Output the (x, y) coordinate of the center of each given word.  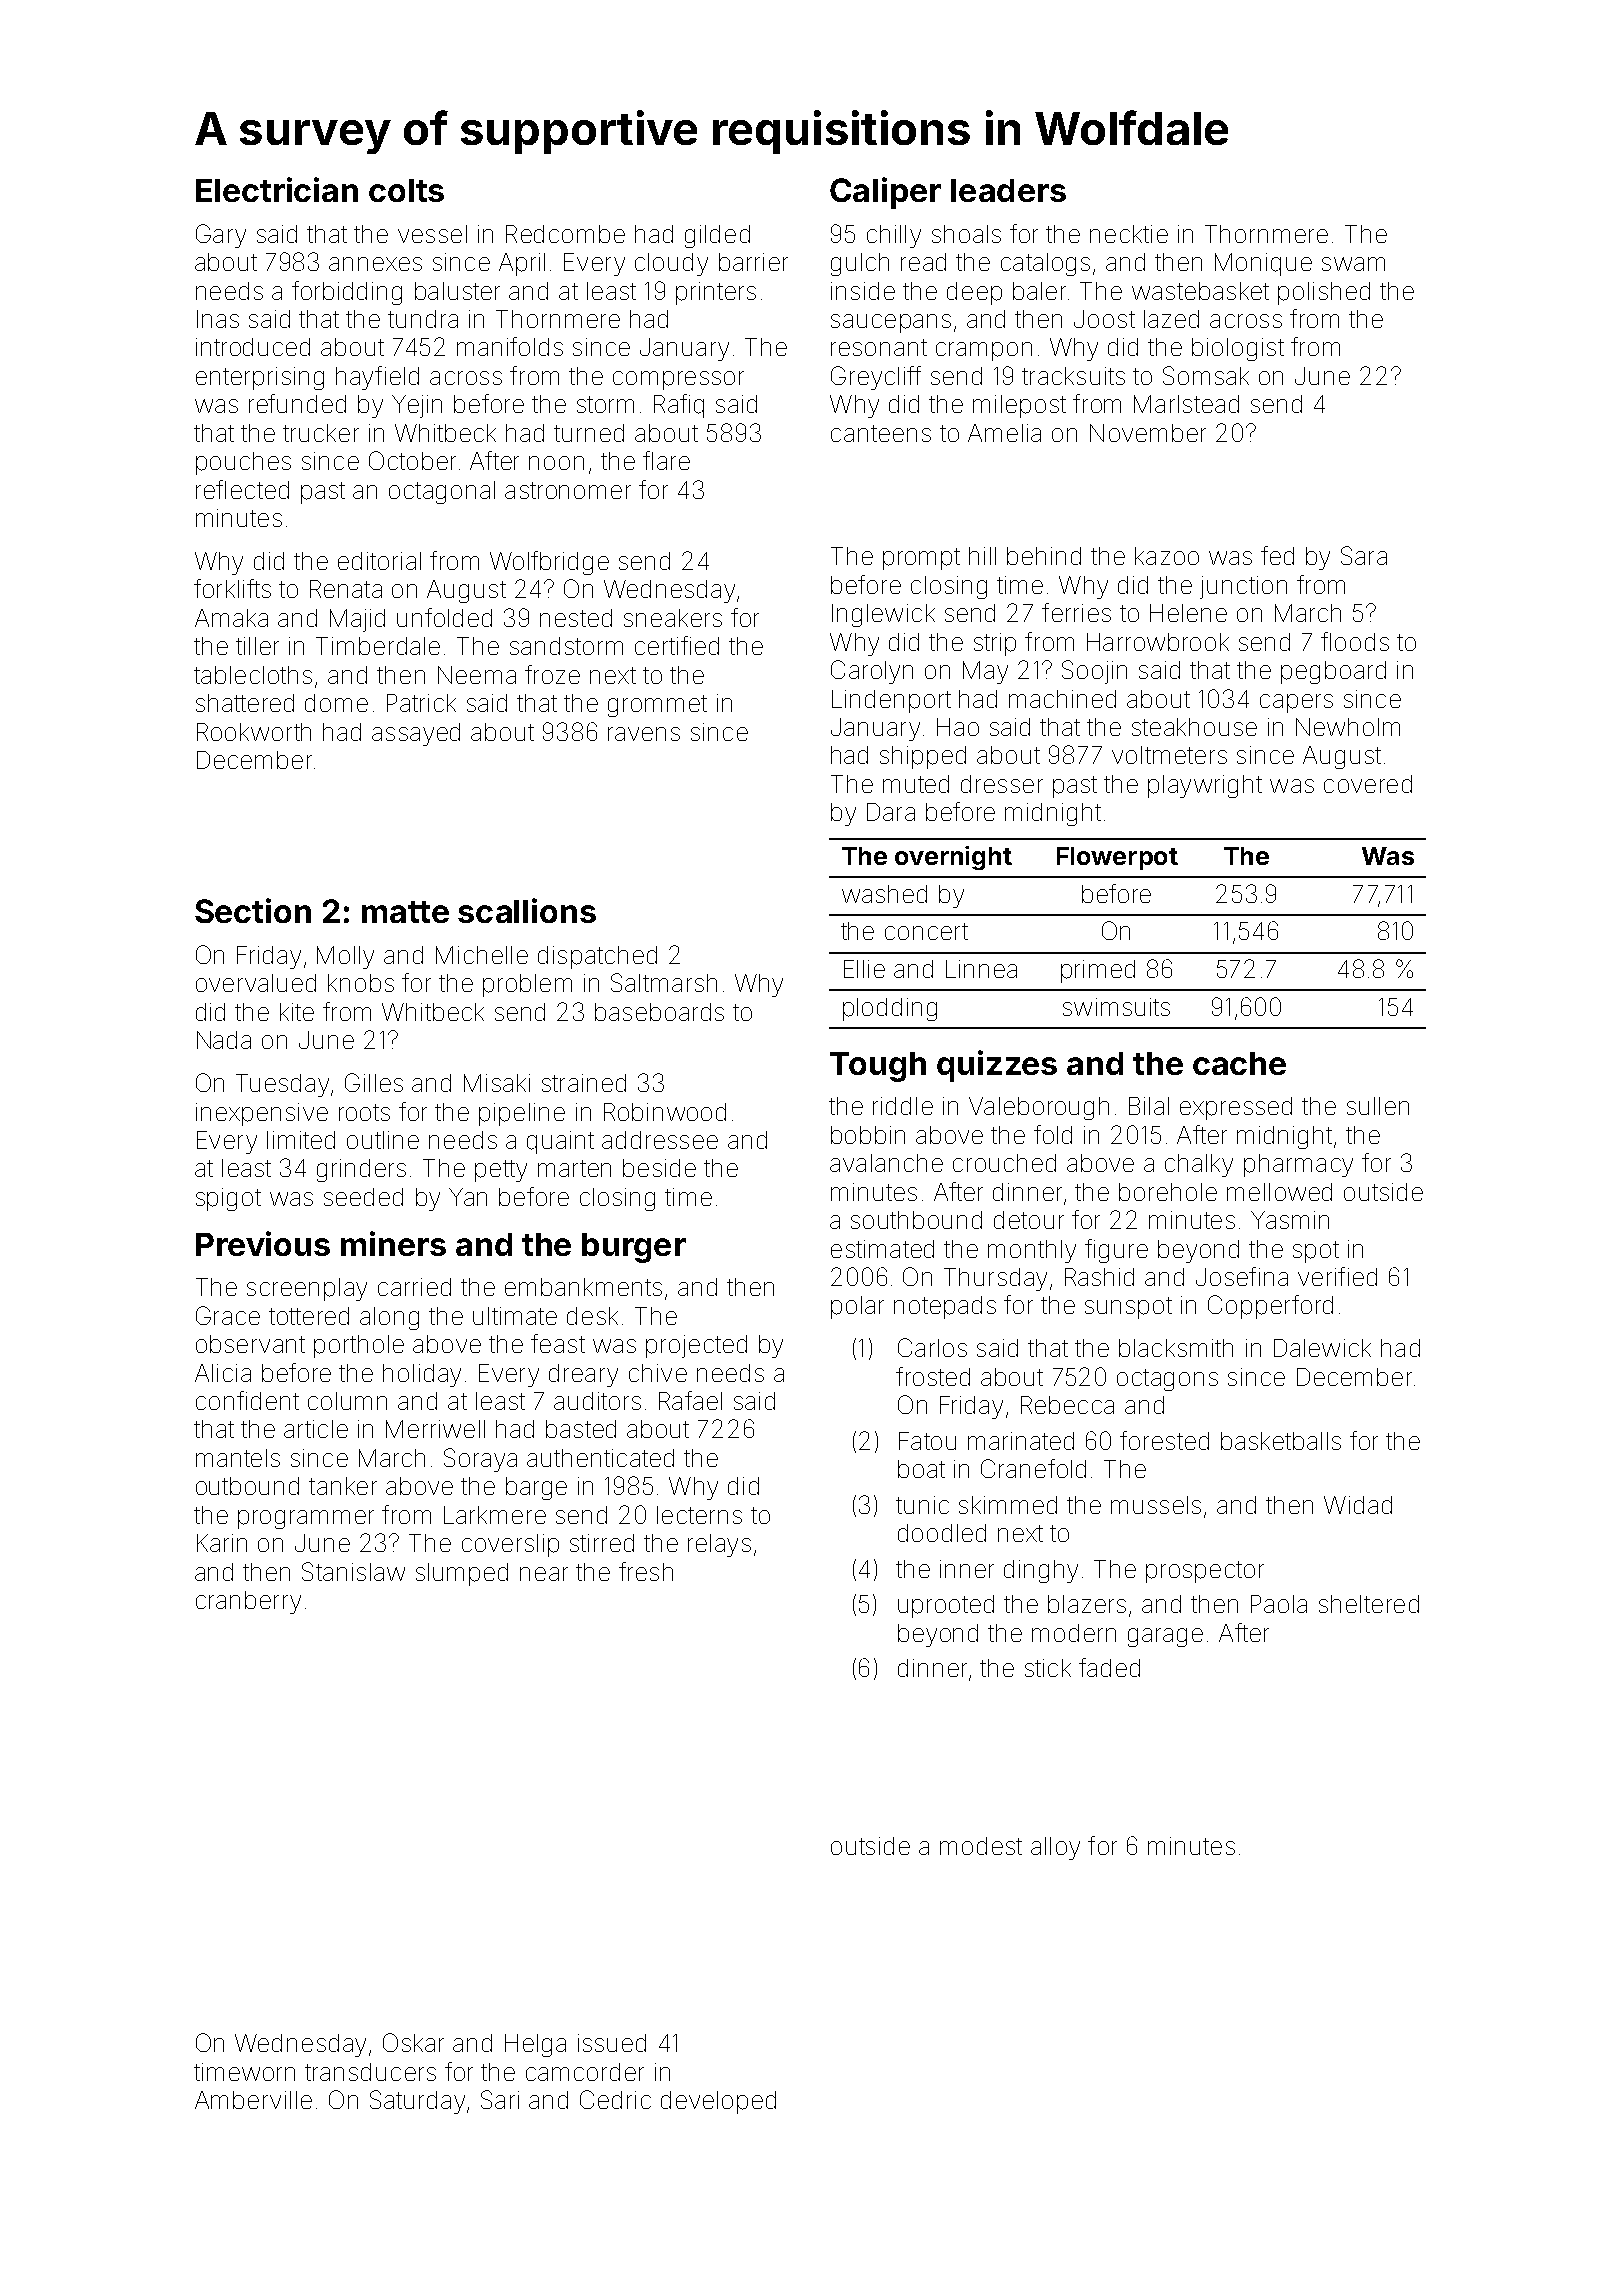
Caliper (885, 193)
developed (718, 2102)
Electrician (277, 189)
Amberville (253, 2100)
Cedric (615, 2099)
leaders (1008, 190)
